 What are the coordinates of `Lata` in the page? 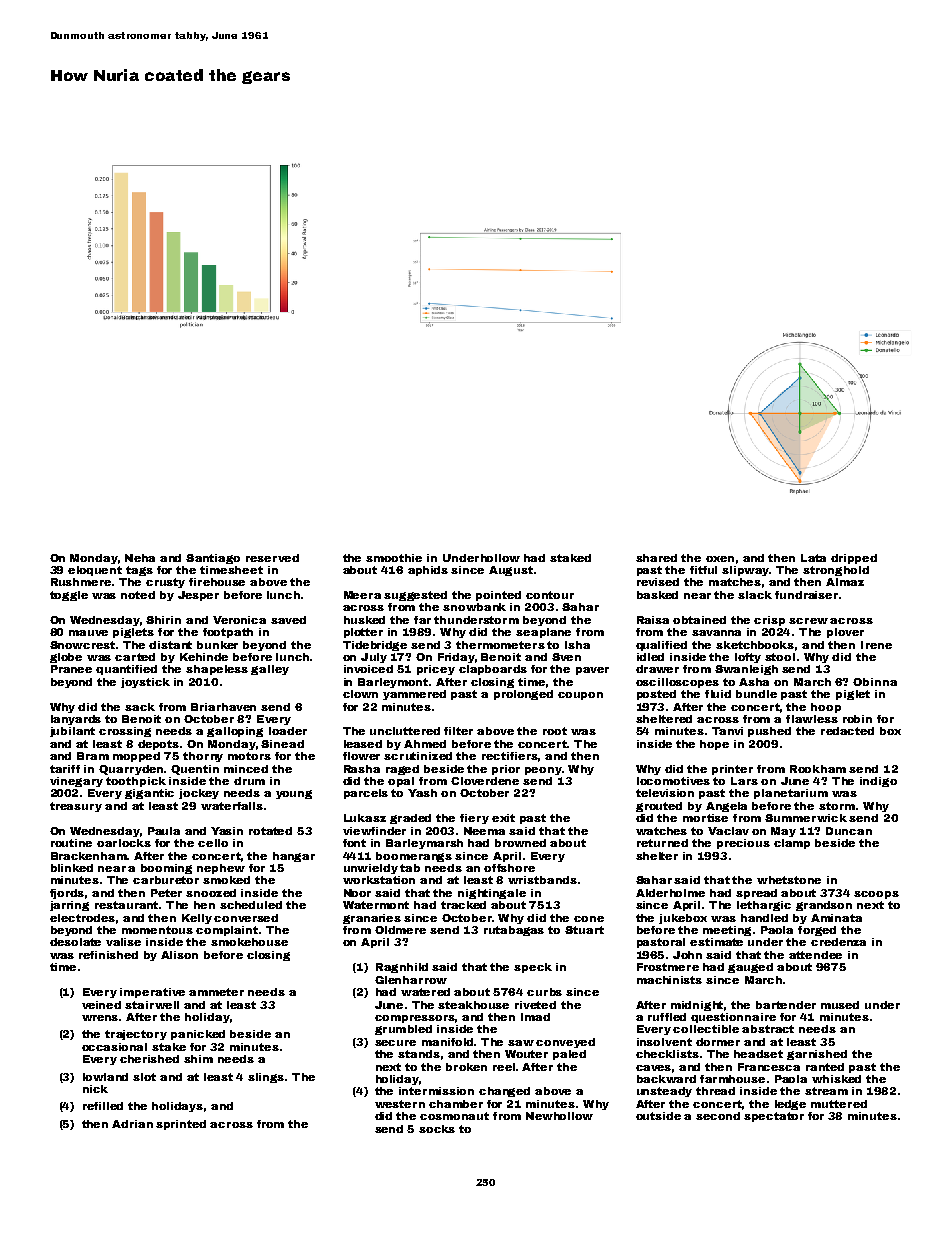 It's located at (813, 558).
